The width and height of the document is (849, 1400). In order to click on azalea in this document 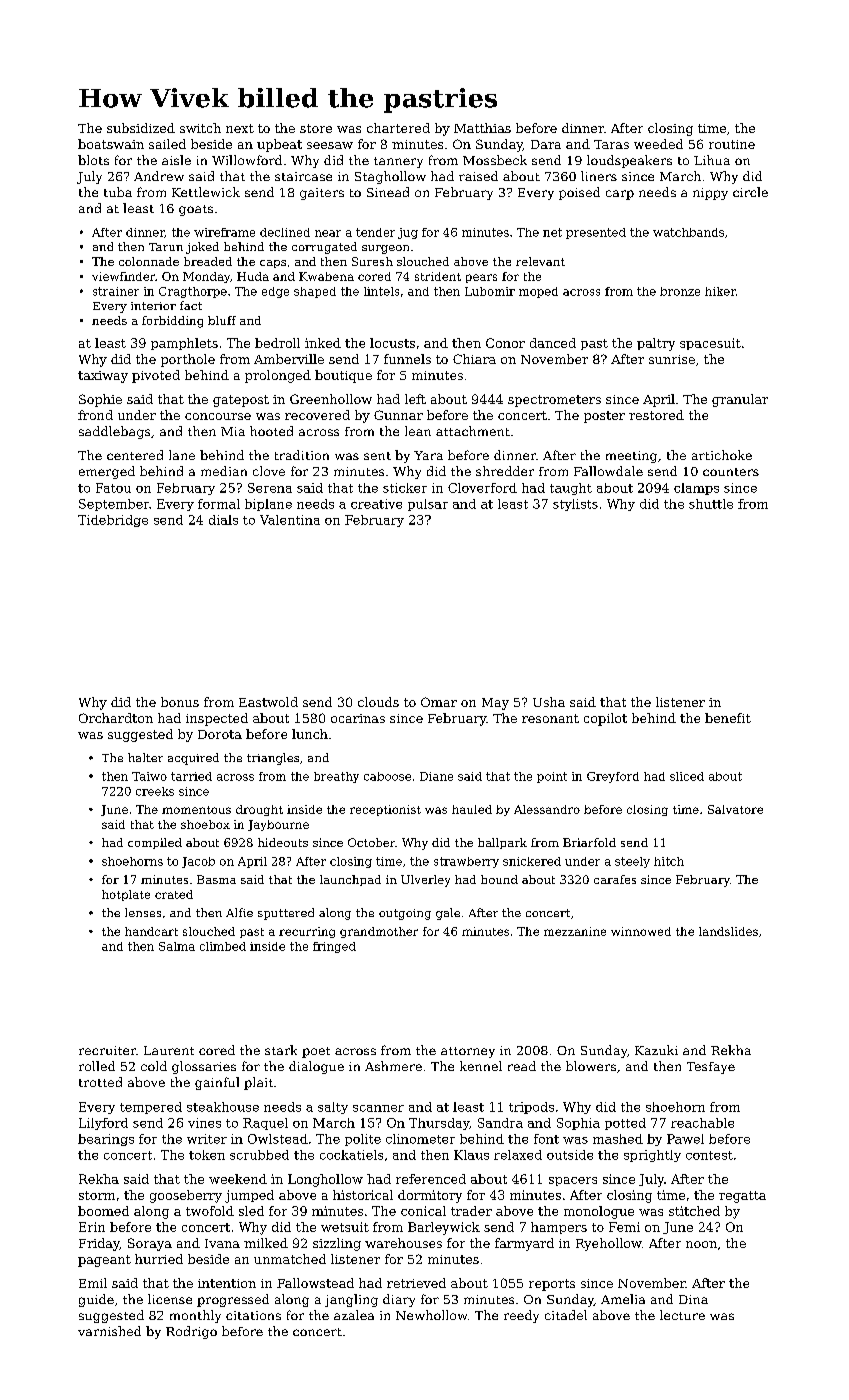, I will do `click(354, 1315)`.
